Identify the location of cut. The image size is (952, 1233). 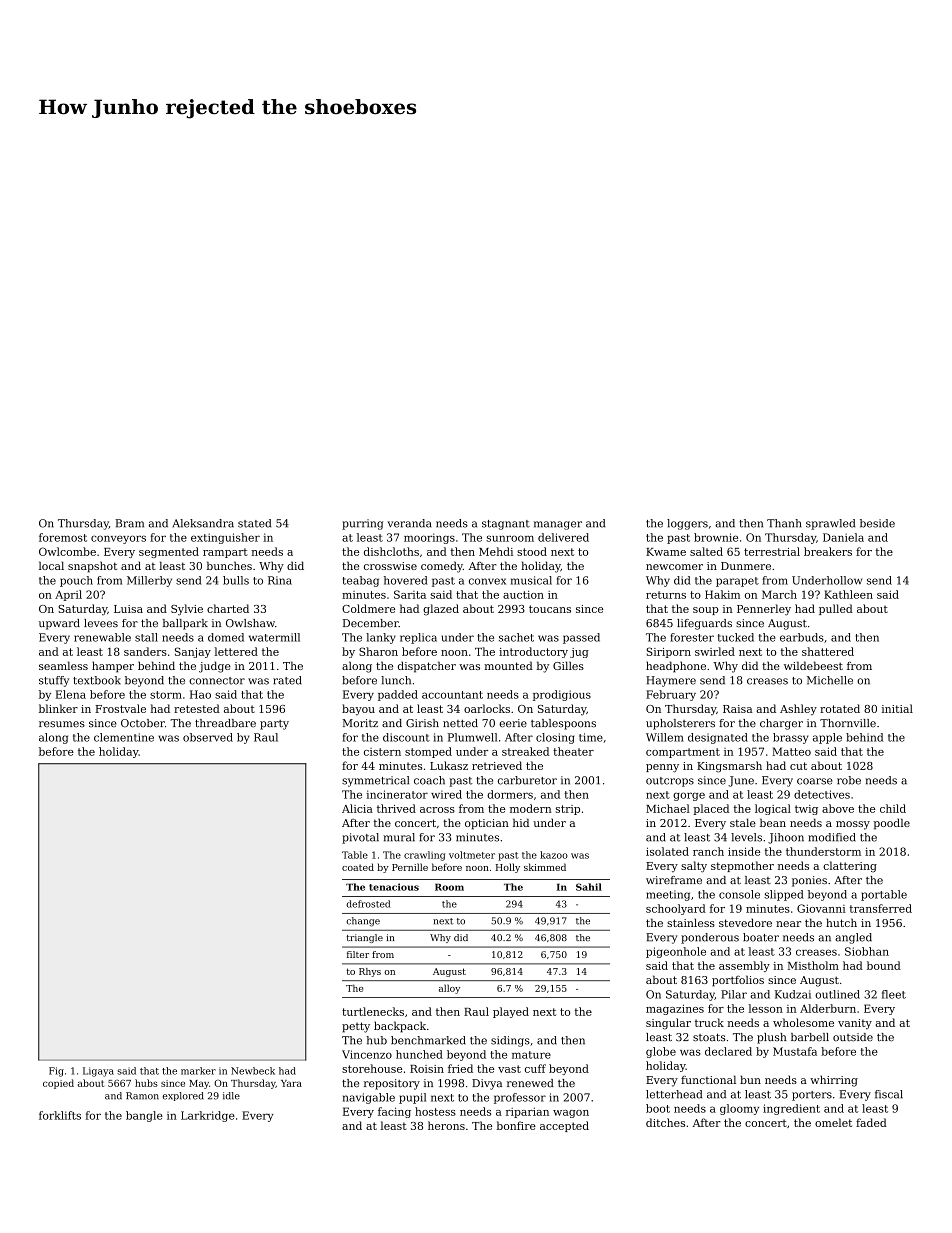
(798, 766).
